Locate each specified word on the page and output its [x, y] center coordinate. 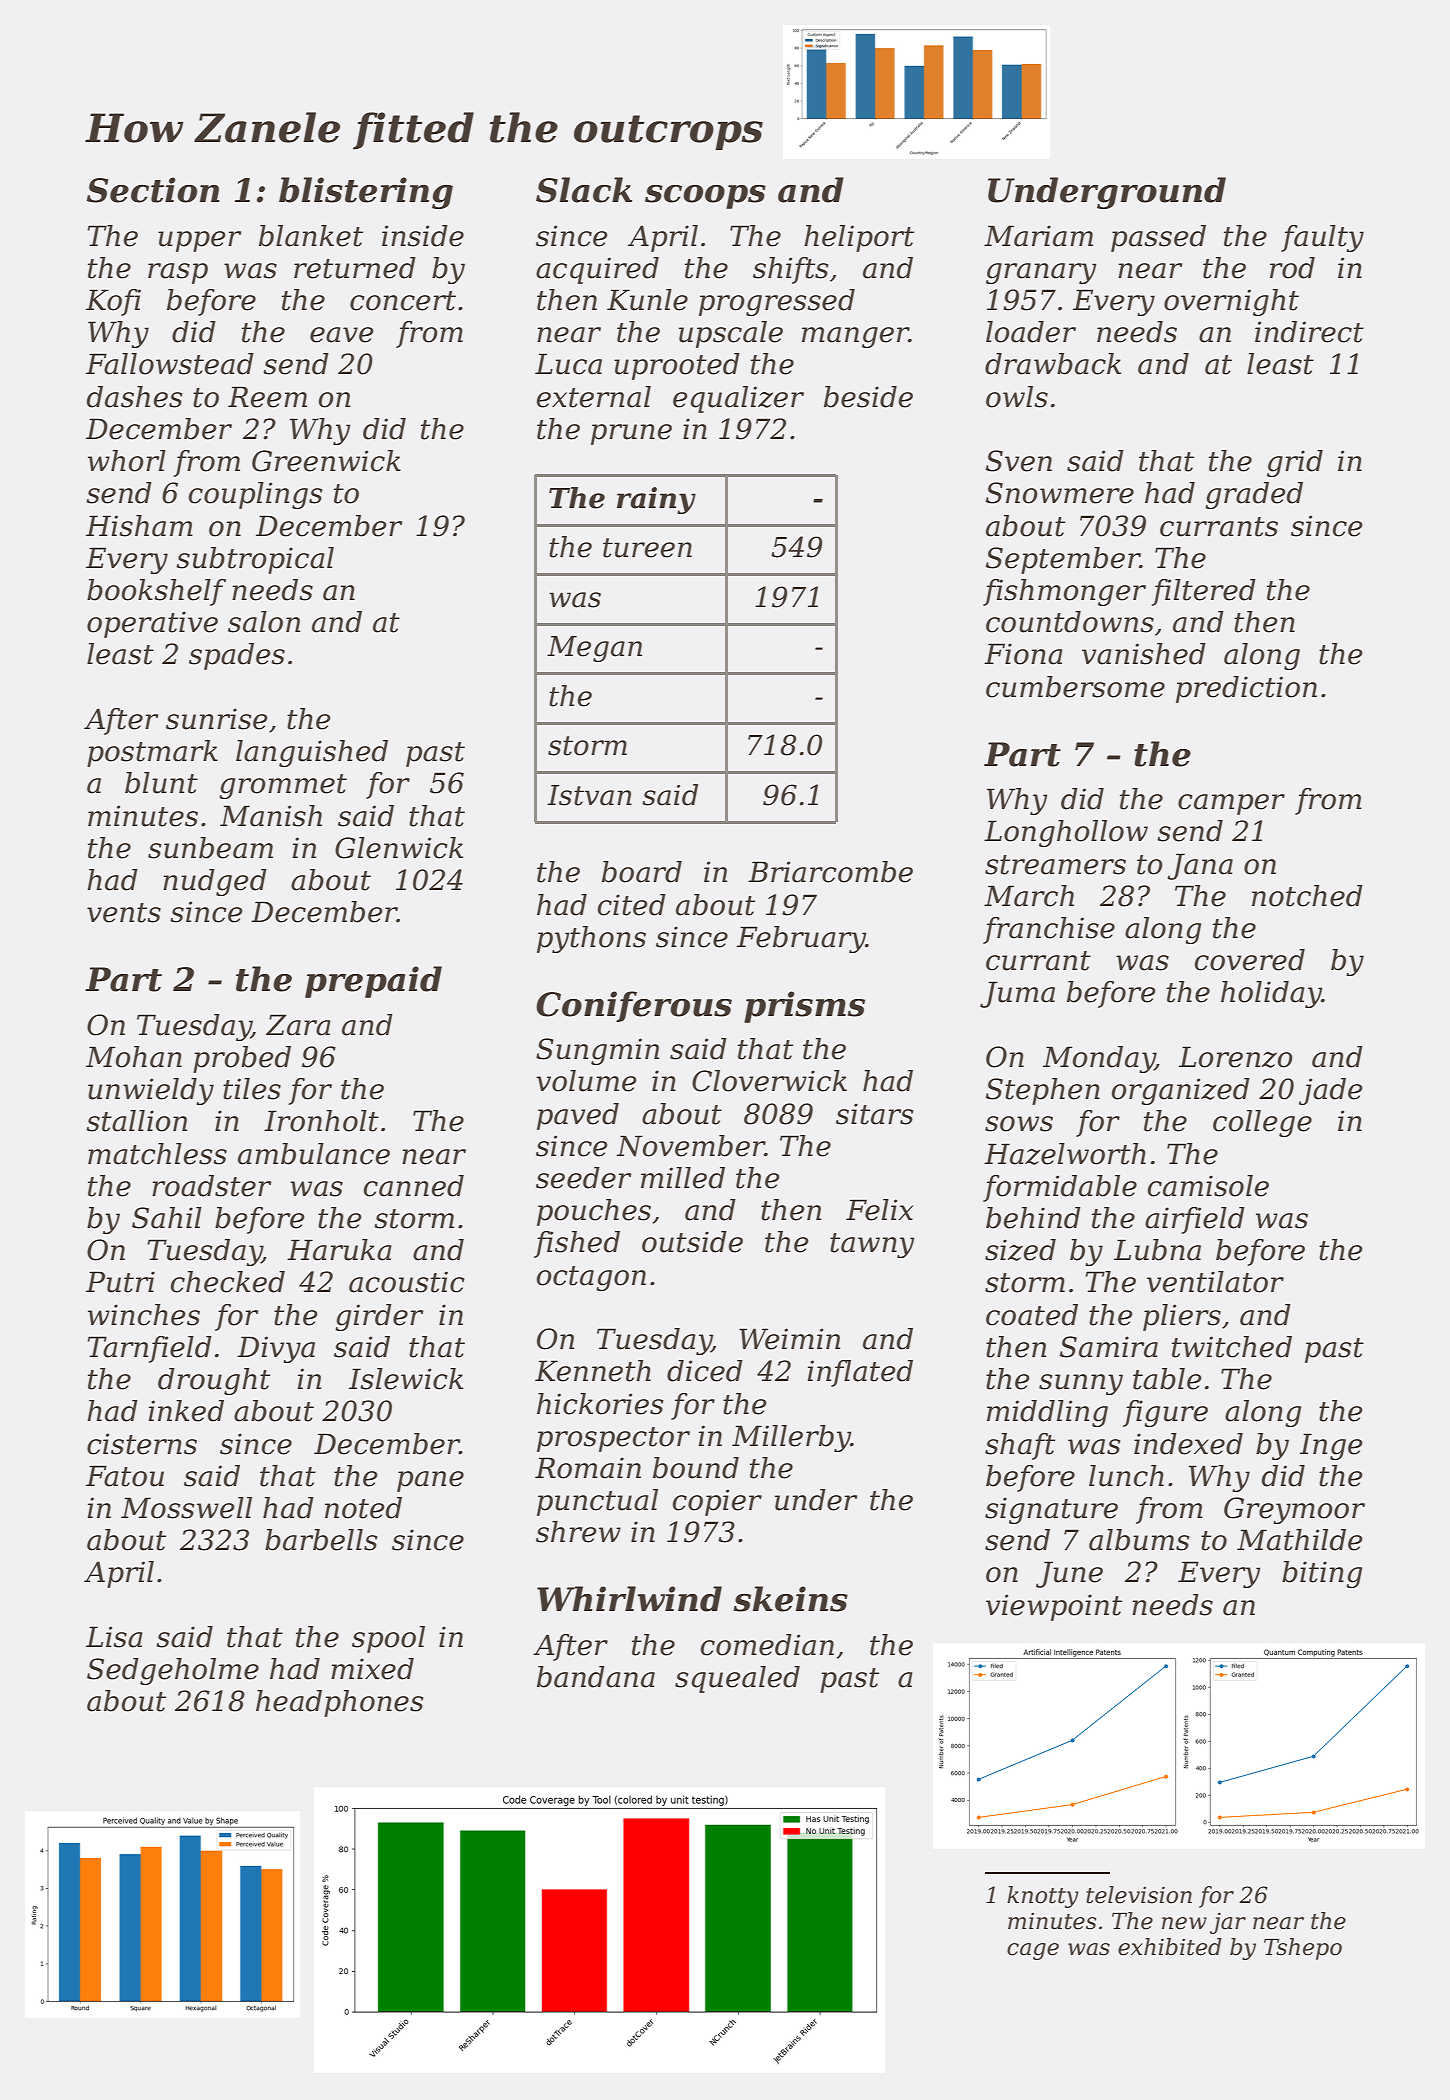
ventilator [1215, 1282]
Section [153, 190]
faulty [1322, 238]
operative [152, 624]
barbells [321, 1540]
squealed [737, 1679]
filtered [1203, 592]
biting [1322, 1574]
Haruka [339, 1250]
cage [1033, 1951]
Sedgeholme [173, 1671]
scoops [705, 197]
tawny [872, 1245]
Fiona [1023, 654]
